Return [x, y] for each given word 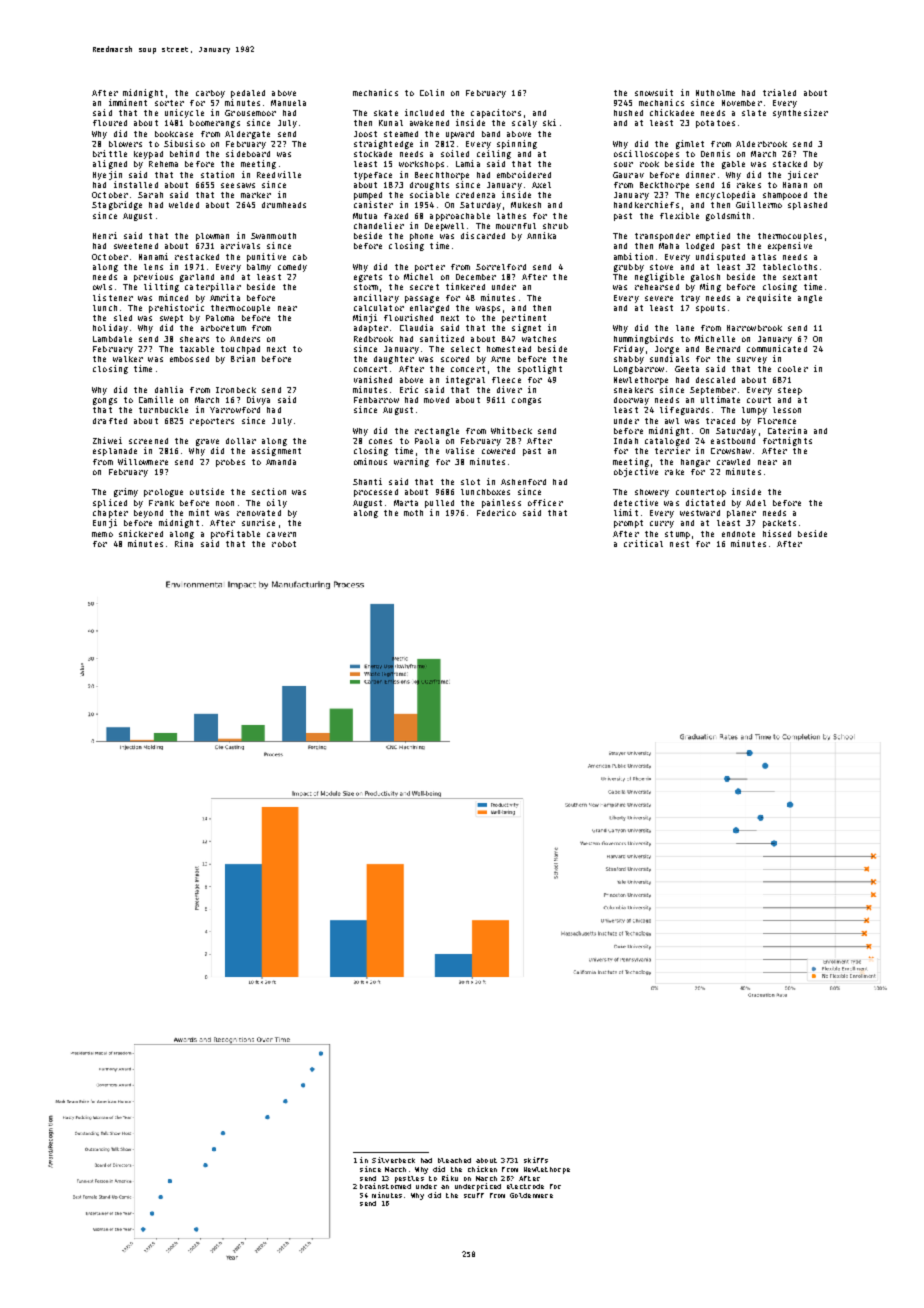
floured [110, 123]
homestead [509, 349]
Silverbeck [393, 1160]
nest [679, 544]
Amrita [225, 297]
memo [102, 534]
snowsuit [654, 92]
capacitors [496, 113]
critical [643, 543]
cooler [793, 369]
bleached [454, 1160]
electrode [525, 1186]
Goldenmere [531, 1195]
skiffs [536, 1160]
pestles [409, 1179]
